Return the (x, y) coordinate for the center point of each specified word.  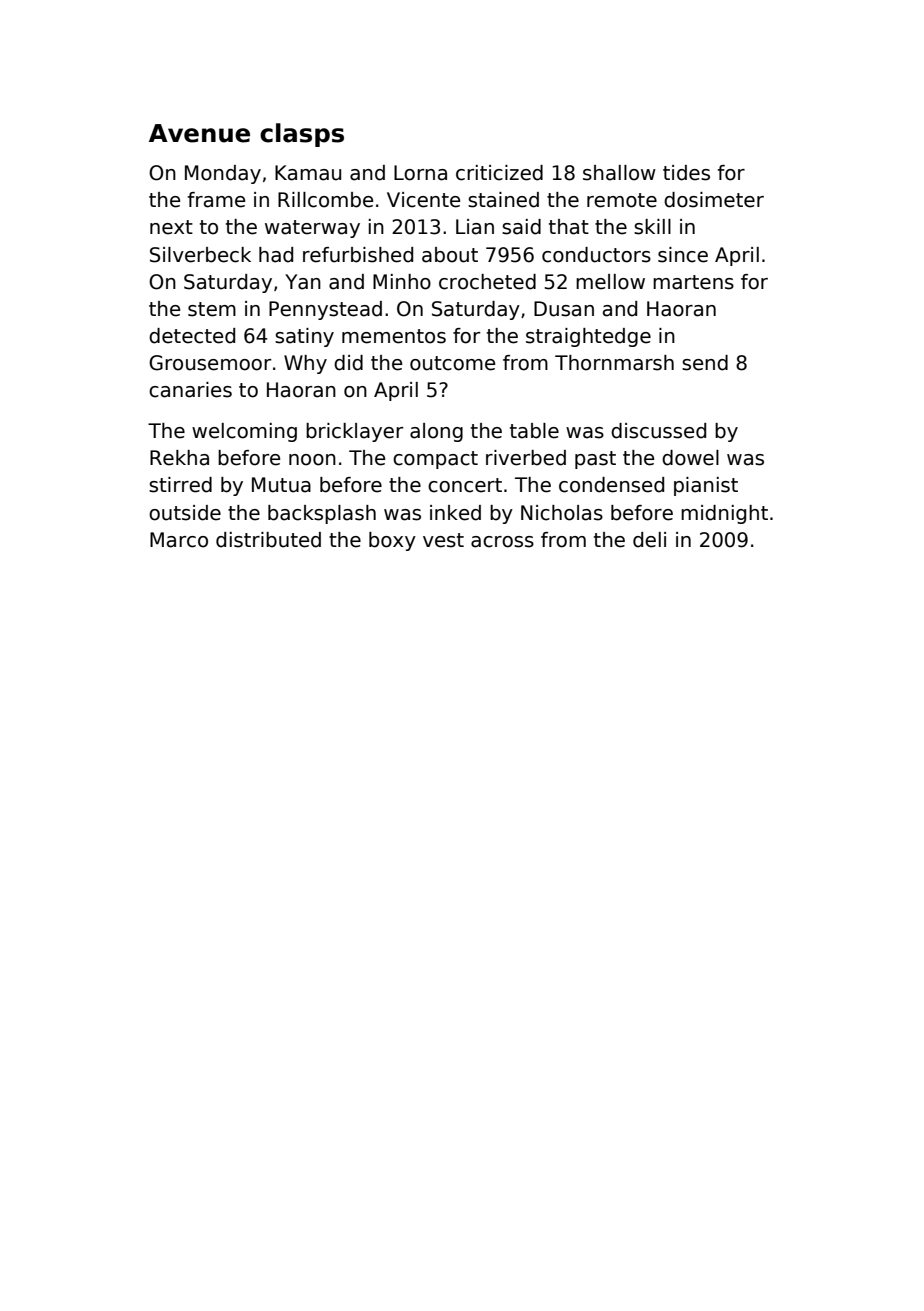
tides (686, 173)
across (502, 542)
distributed (268, 540)
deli (649, 540)
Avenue (199, 133)
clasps (302, 135)
